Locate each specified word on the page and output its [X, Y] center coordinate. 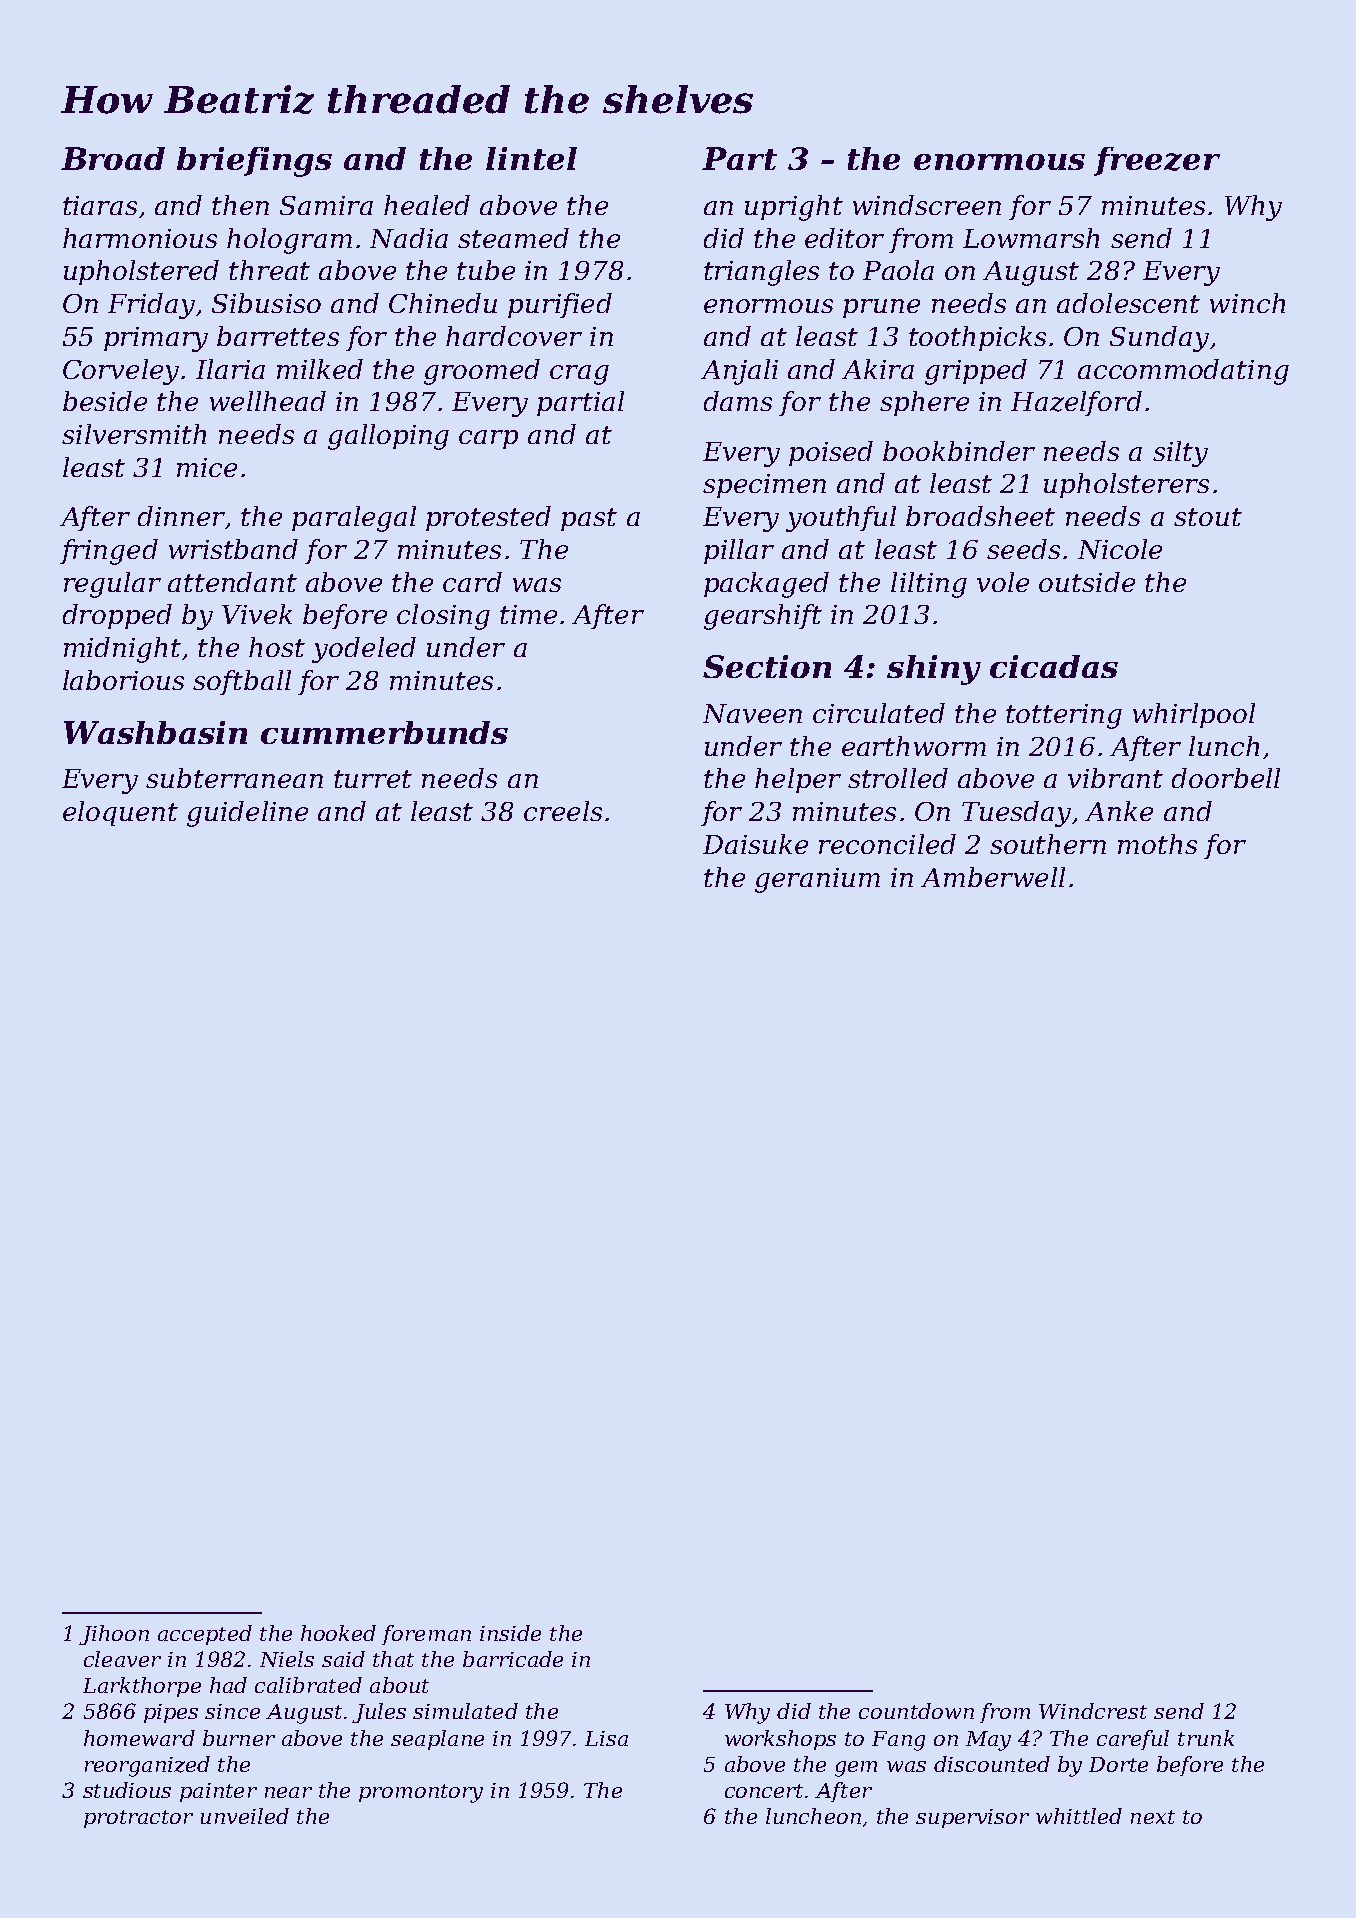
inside [510, 1633]
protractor [138, 1819]
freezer [1157, 161]
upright [794, 208]
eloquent [120, 813]
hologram [289, 241]
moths [1157, 844]
